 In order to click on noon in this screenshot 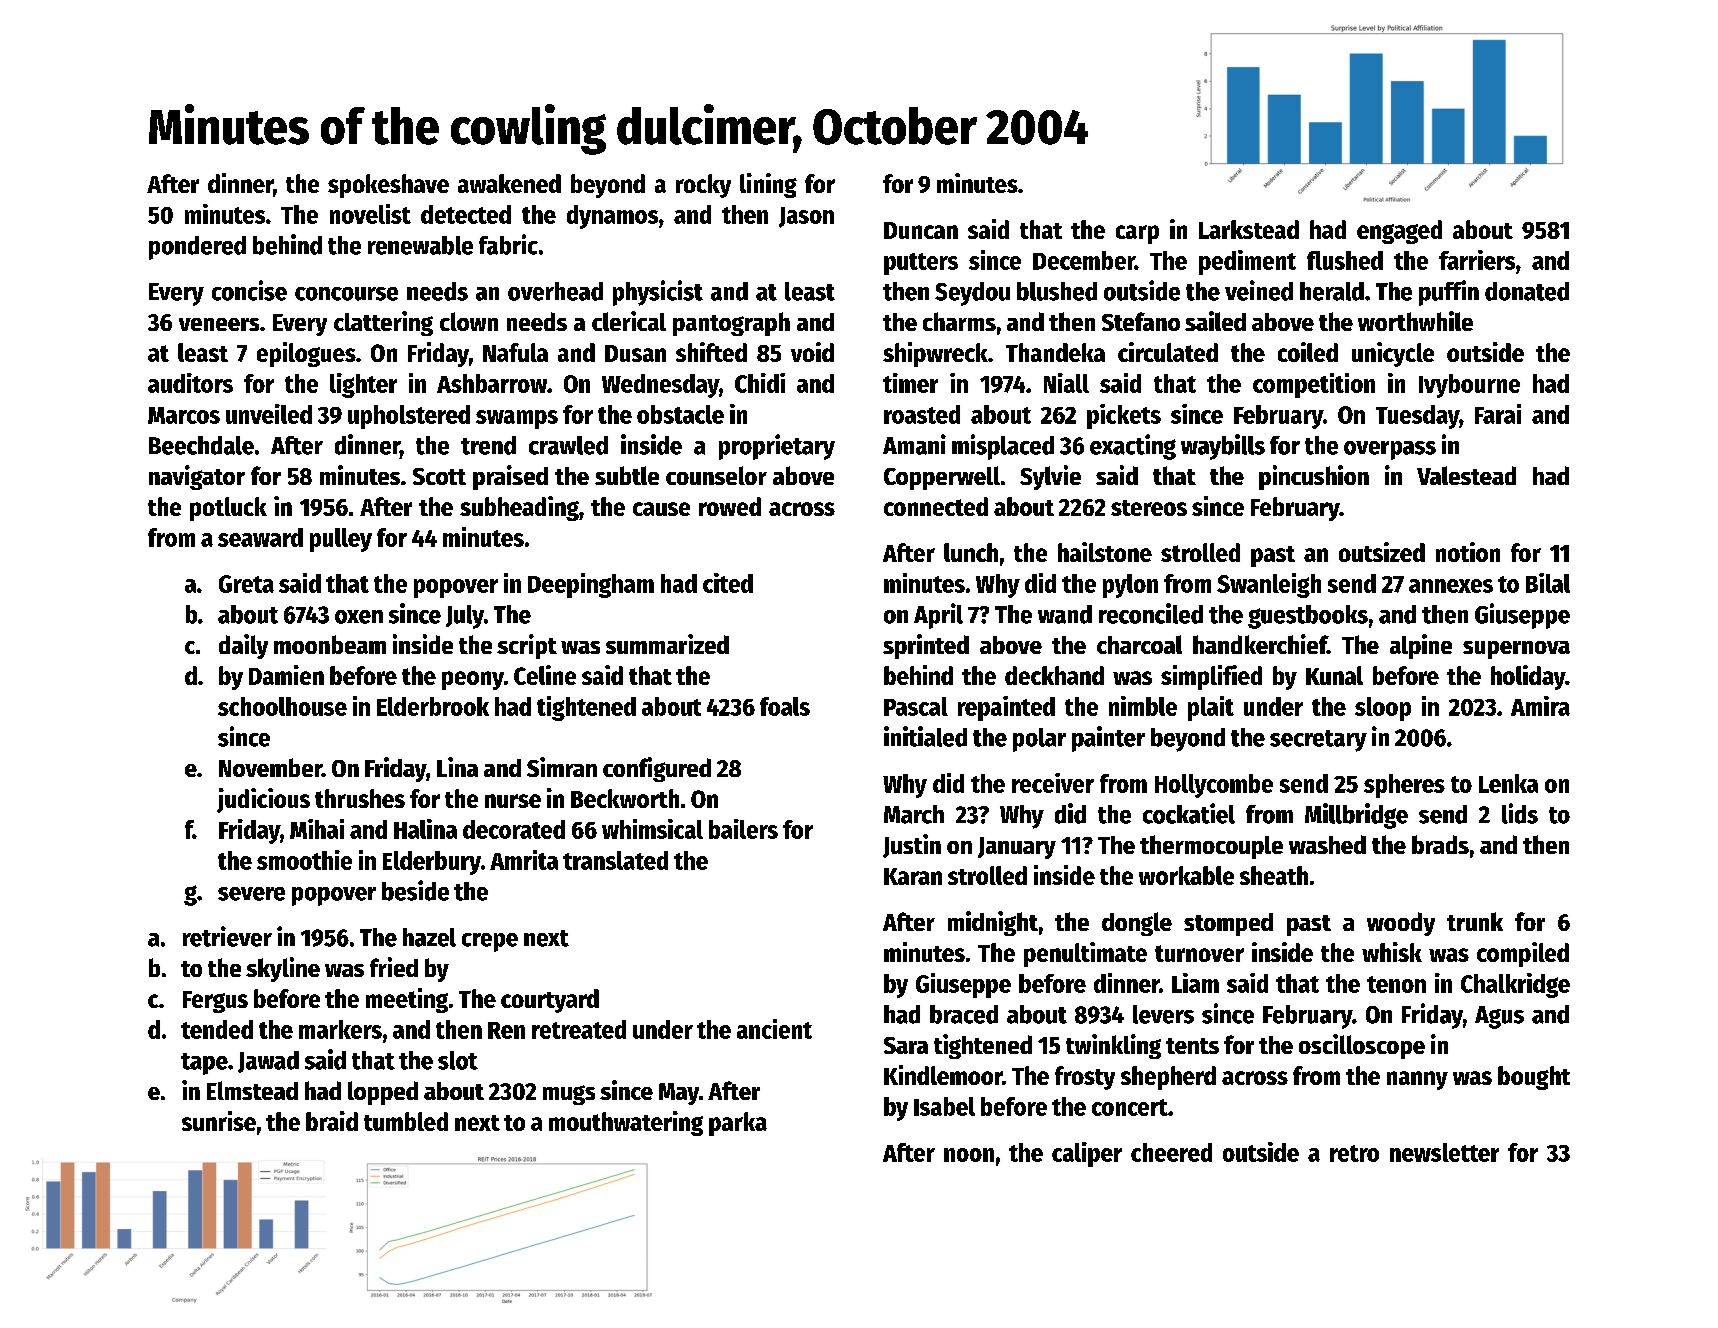, I will do `click(969, 1155)`.
